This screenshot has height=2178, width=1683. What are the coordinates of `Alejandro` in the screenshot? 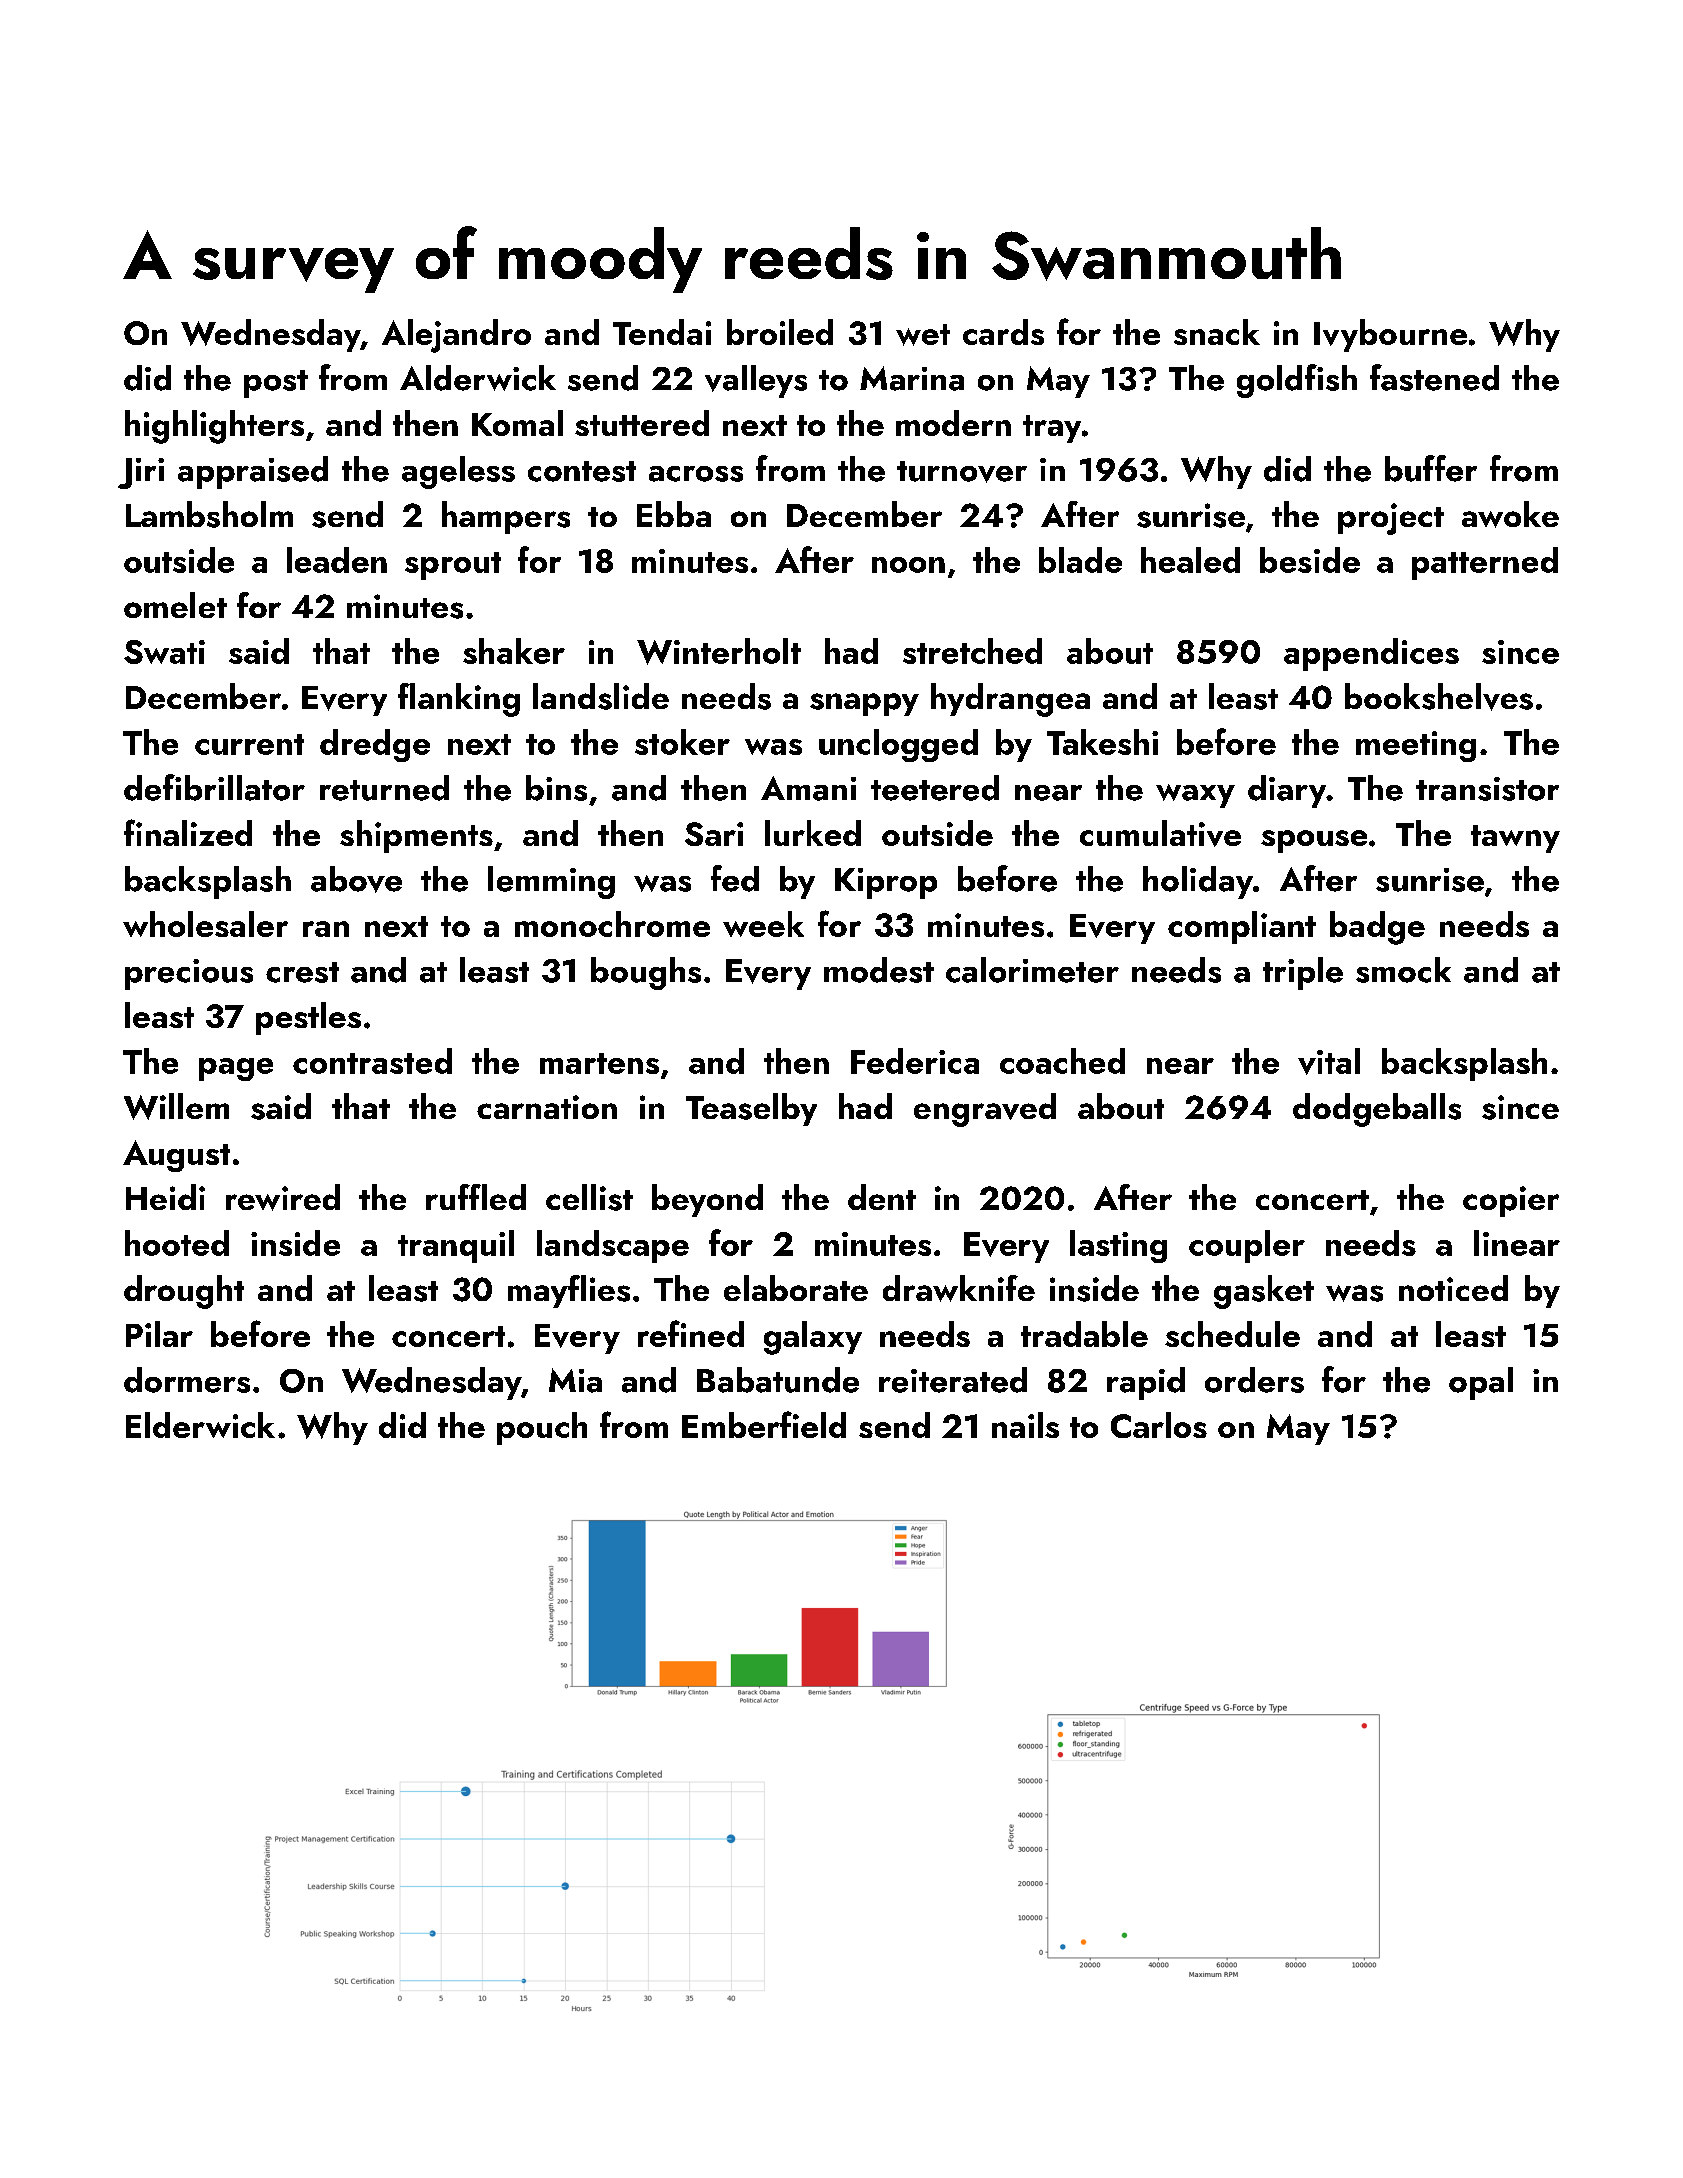 It's located at (456, 336).
